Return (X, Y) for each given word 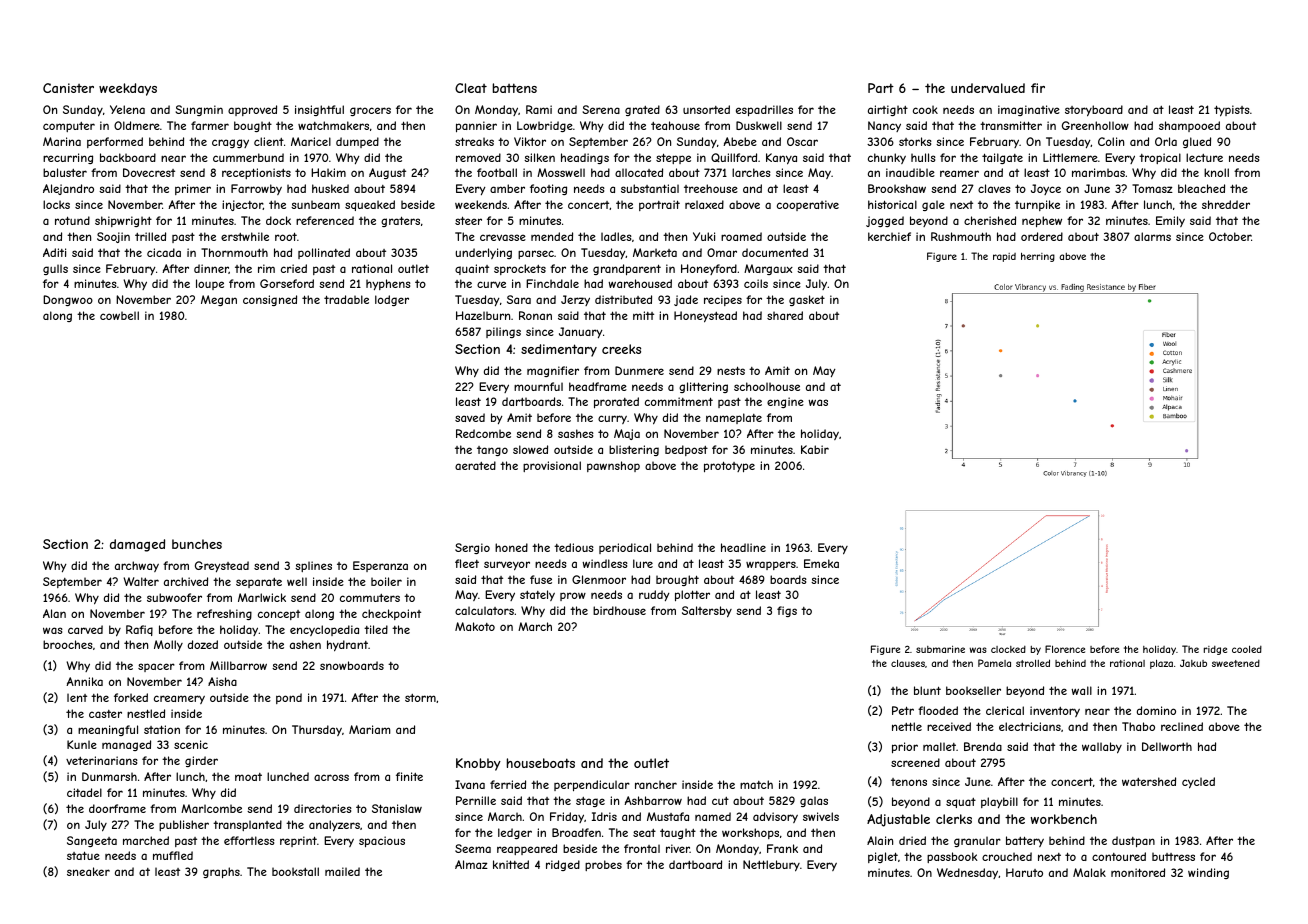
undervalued (988, 88)
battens (515, 88)
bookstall (295, 871)
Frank (782, 848)
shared (785, 315)
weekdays (128, 89)
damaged (137, 545)
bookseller (973, 690)
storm (420, 698)
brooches (68, 644)
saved (470, 417)
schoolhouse (767, 386)
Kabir (815, 449)
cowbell (119, 315)
